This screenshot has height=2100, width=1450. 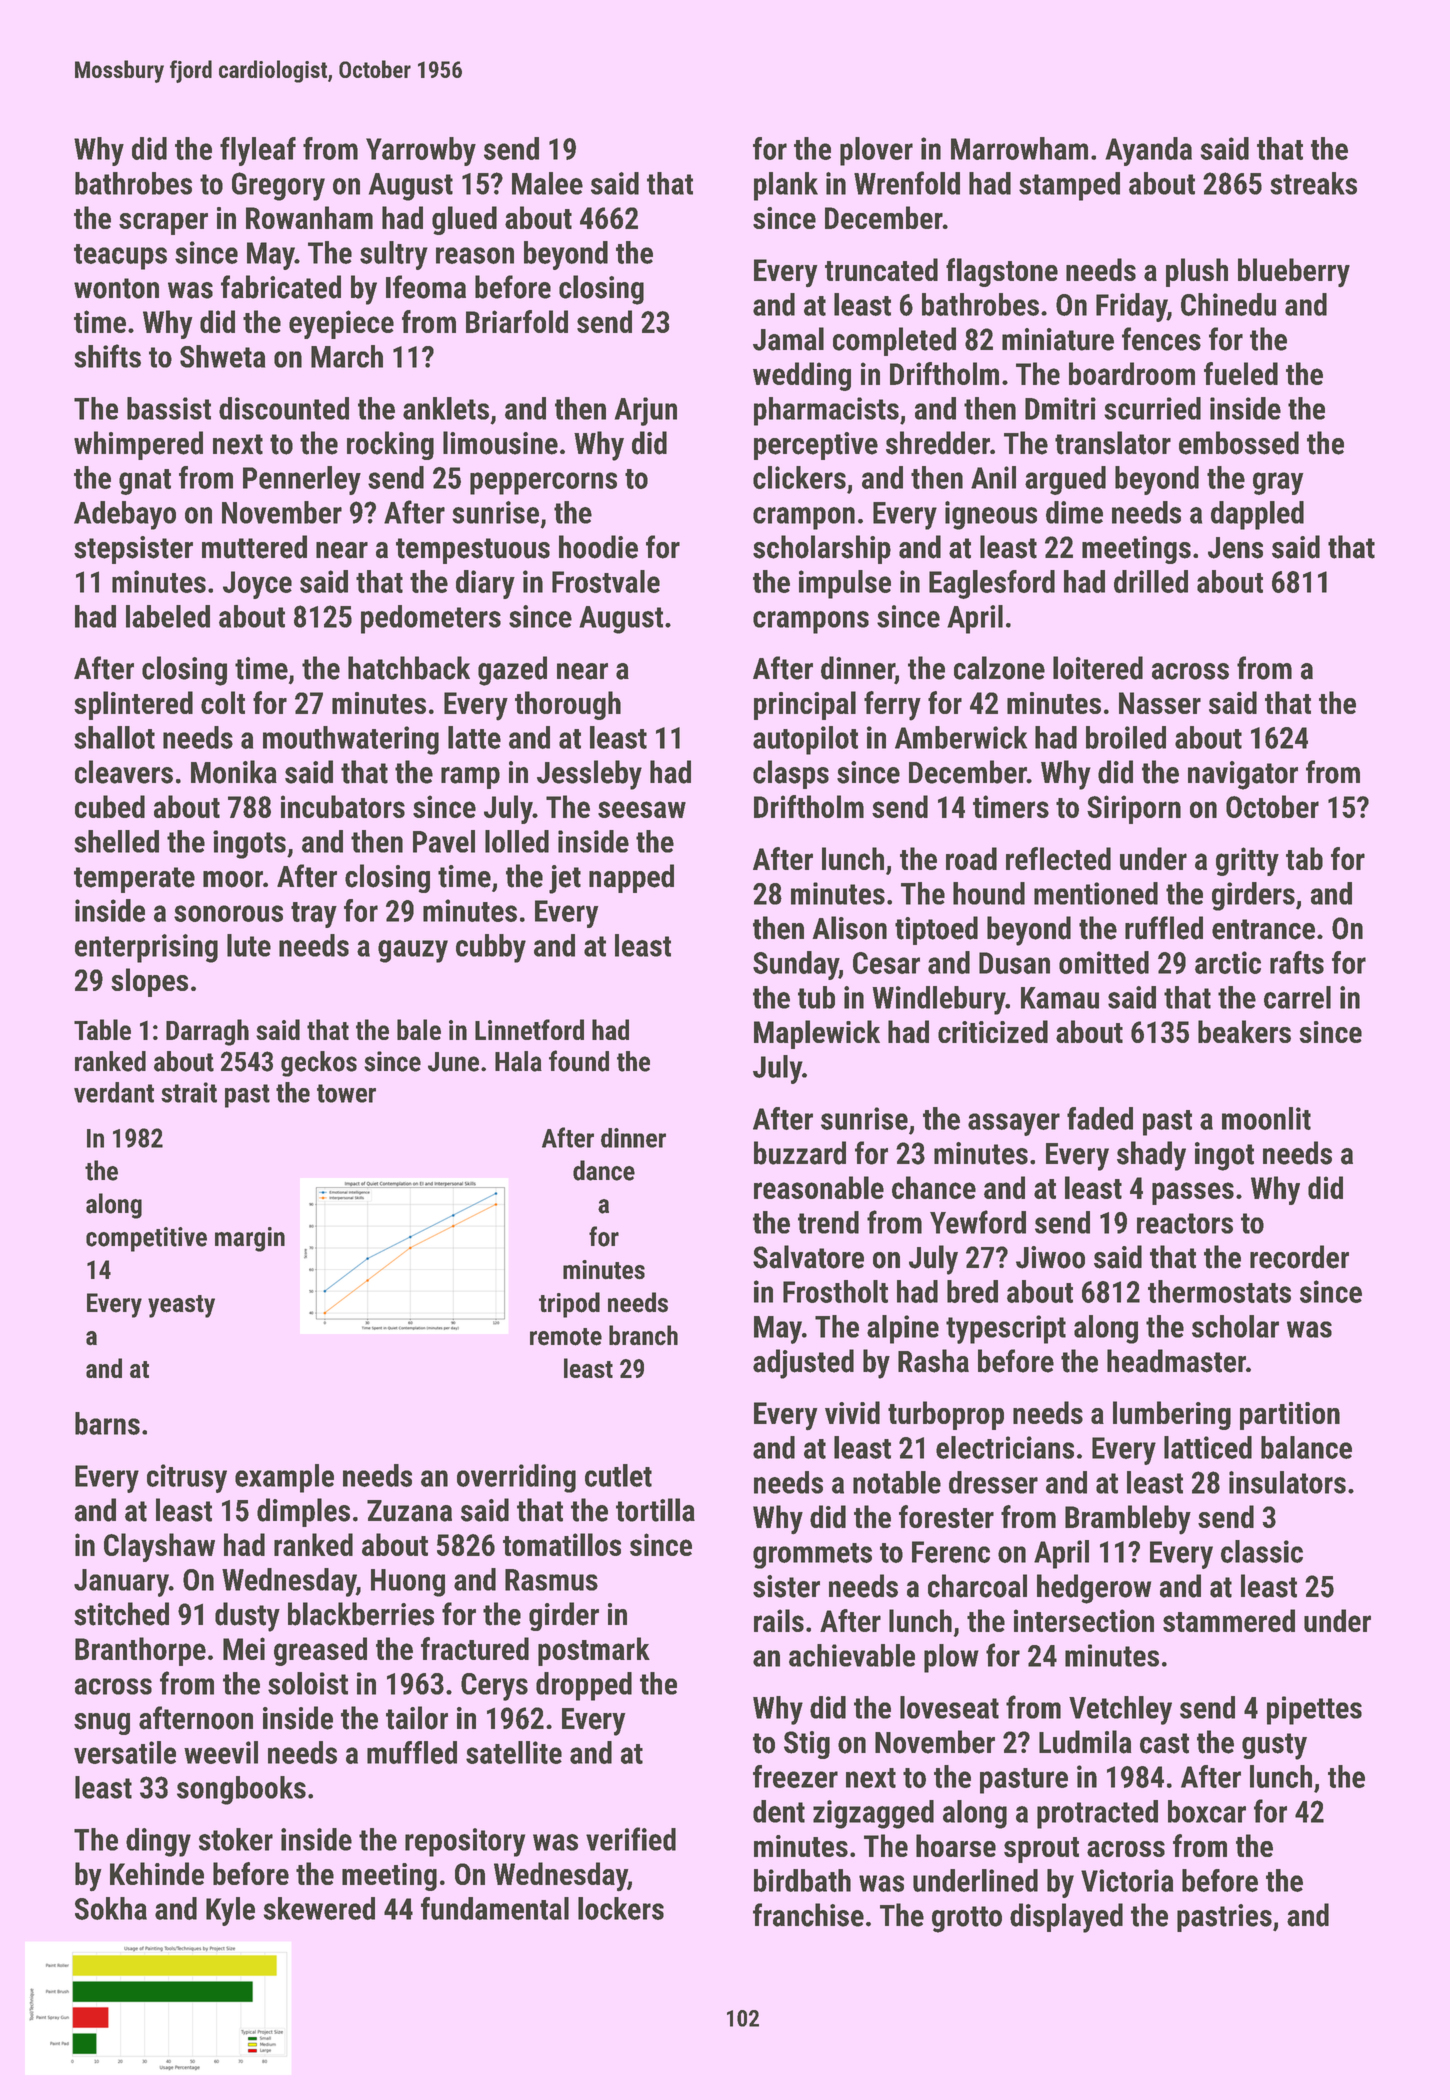 What do you see at coordinates (1005, 1447) in the screenshot?
I see `electricians` at bounding box center [1005, 1447].
